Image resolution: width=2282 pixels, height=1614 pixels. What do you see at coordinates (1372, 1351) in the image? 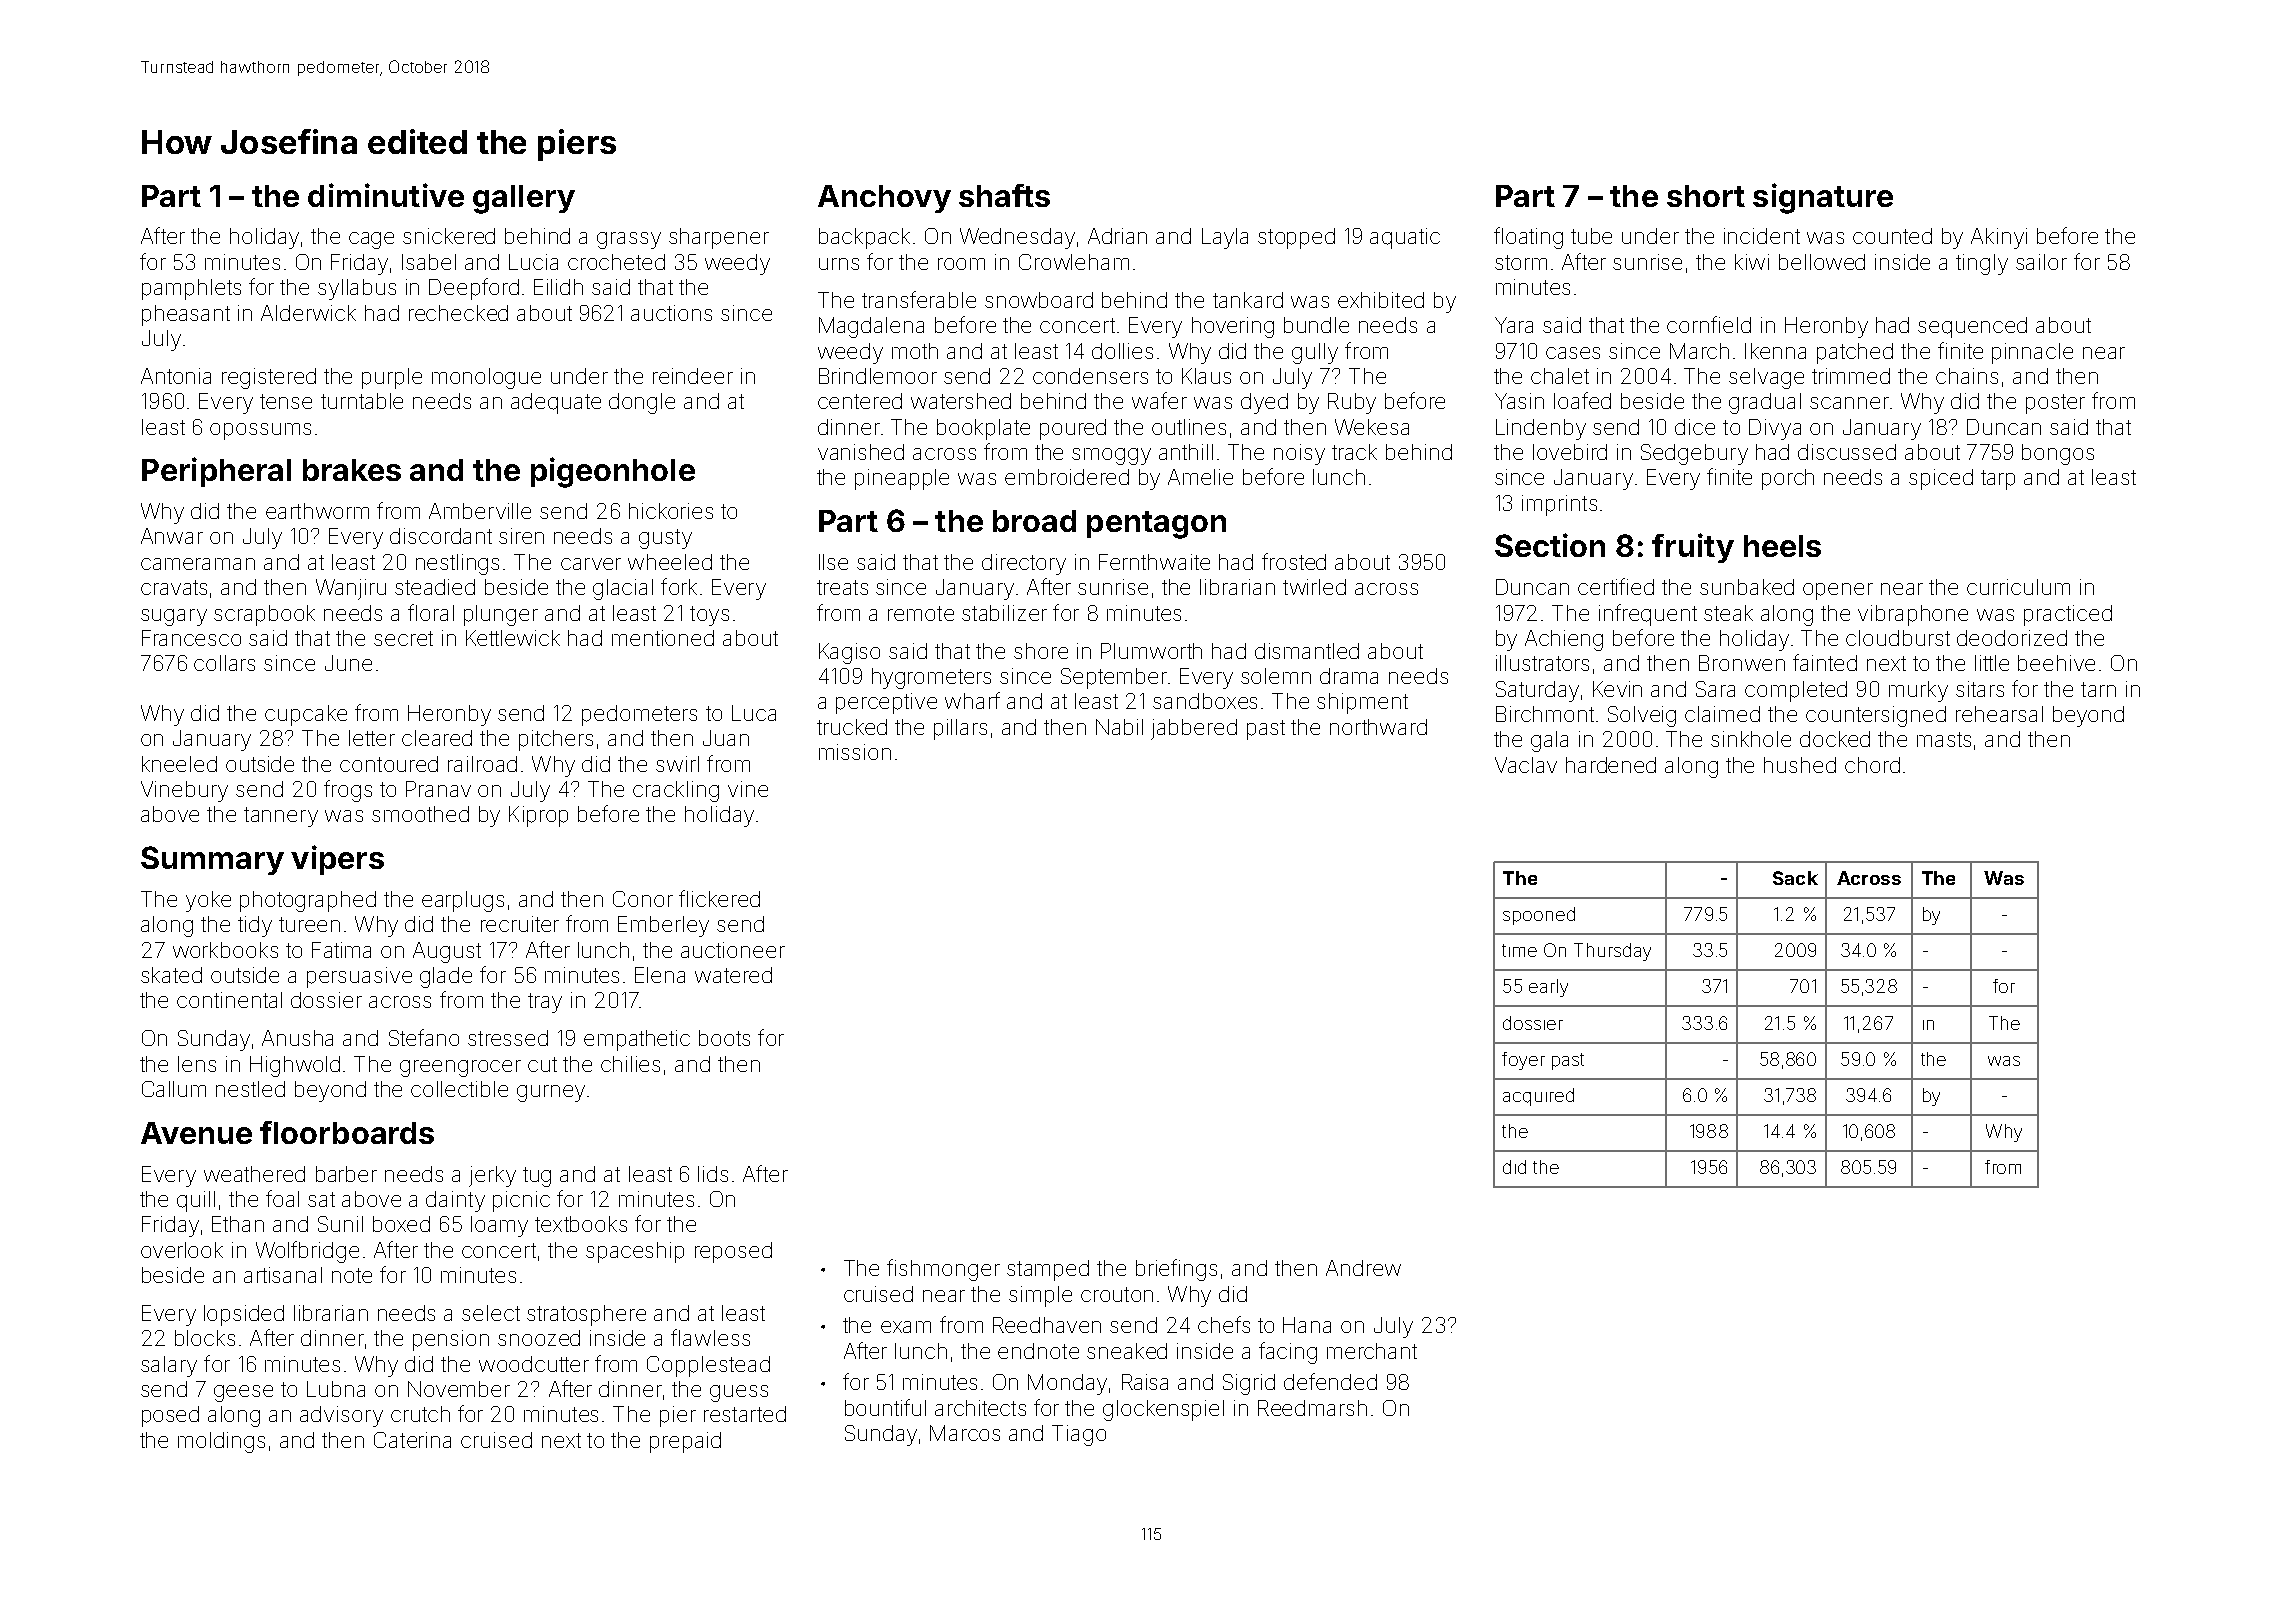
I see `merchant` at bounding box center [1372, 1351].
